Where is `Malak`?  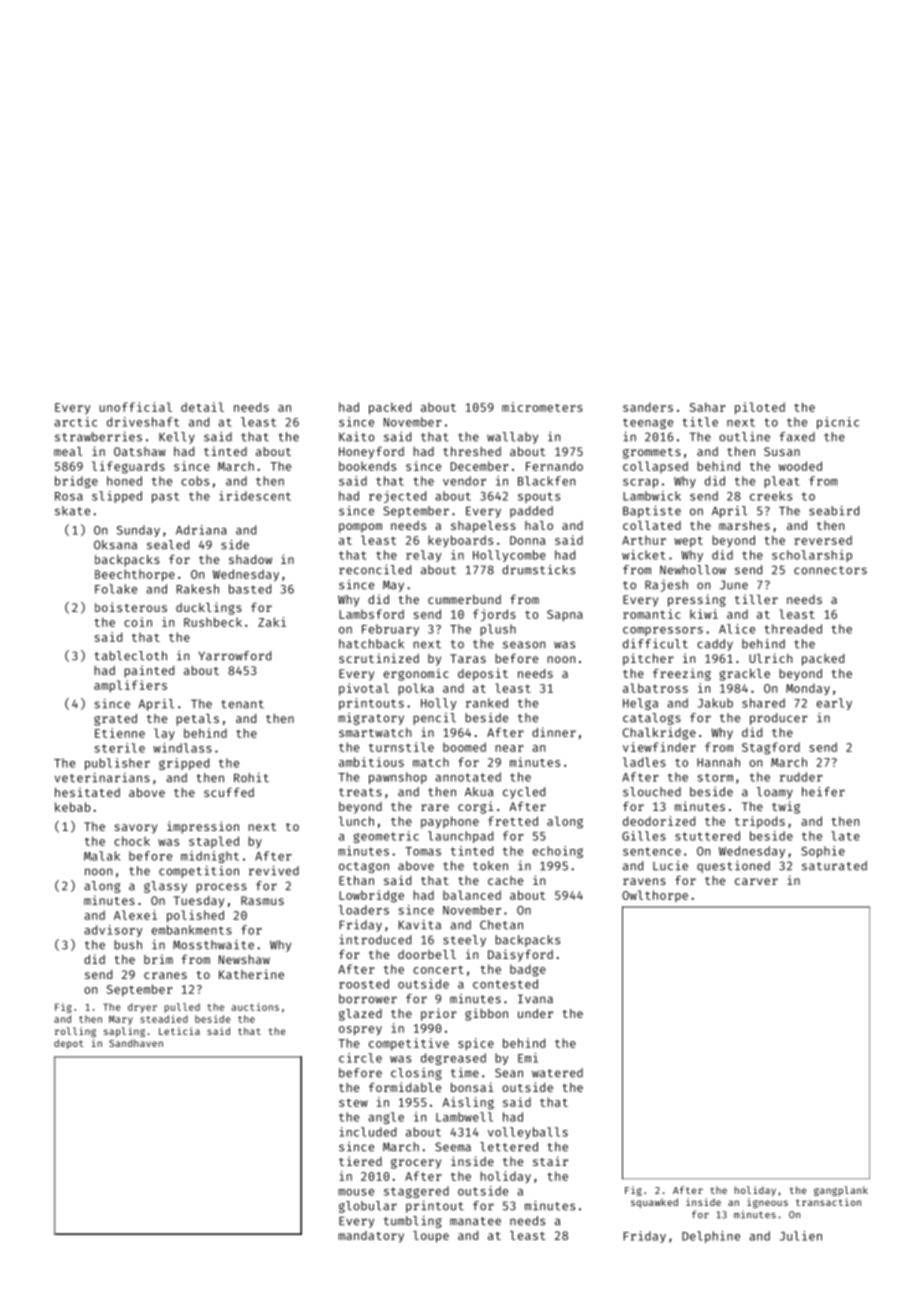 Malak is located at coordinates (102, 856).
